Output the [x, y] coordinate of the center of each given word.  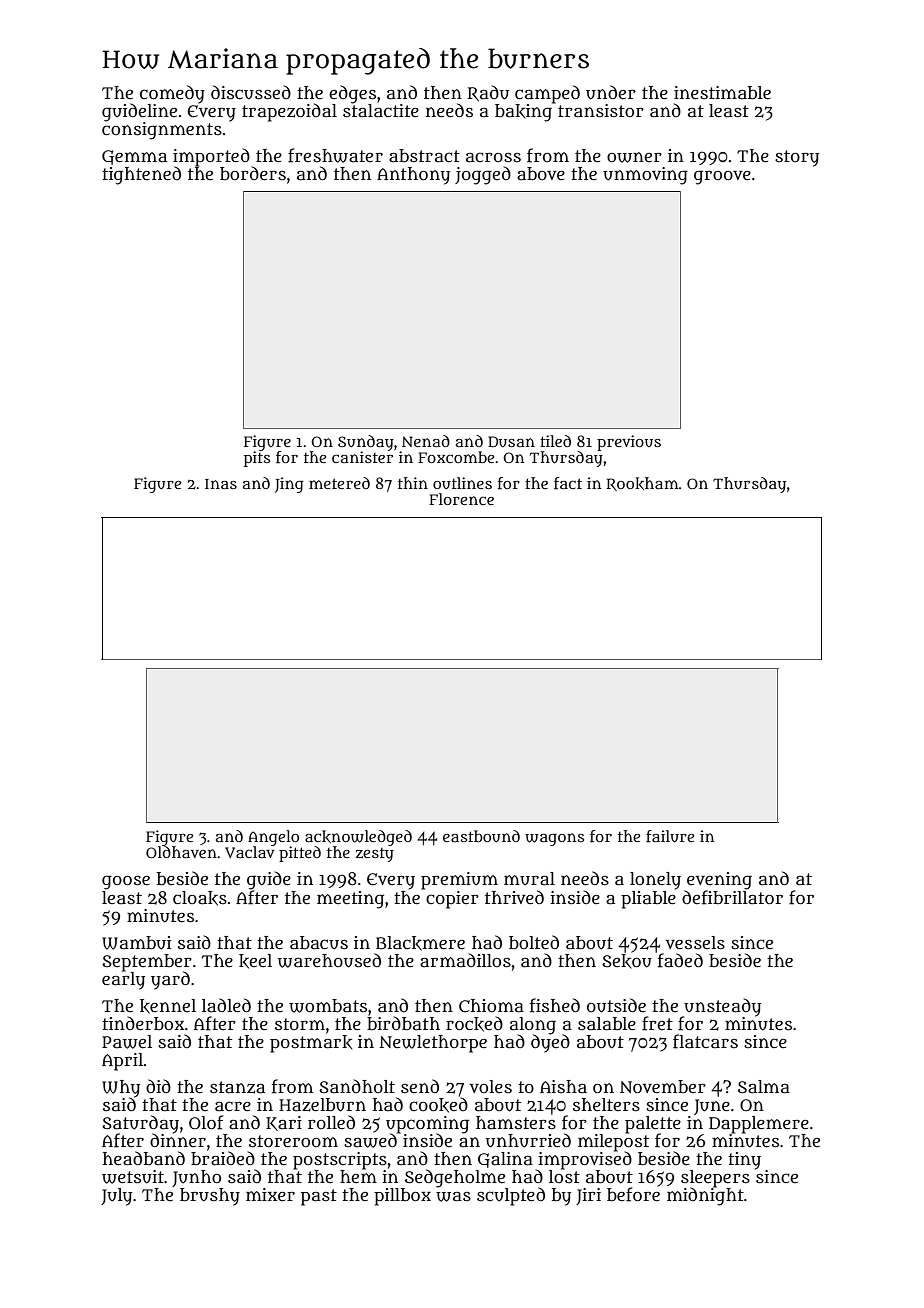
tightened [141, 175]
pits [257, 459]
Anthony [413, 176]
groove [722, 177]
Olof [206, 1122]
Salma [764, 1087]
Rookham [642, 484]
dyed [550, 1043]
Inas [221, 484]
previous [629, 443]
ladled [226, 1005]
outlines [462, 483]
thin [413, 483]
